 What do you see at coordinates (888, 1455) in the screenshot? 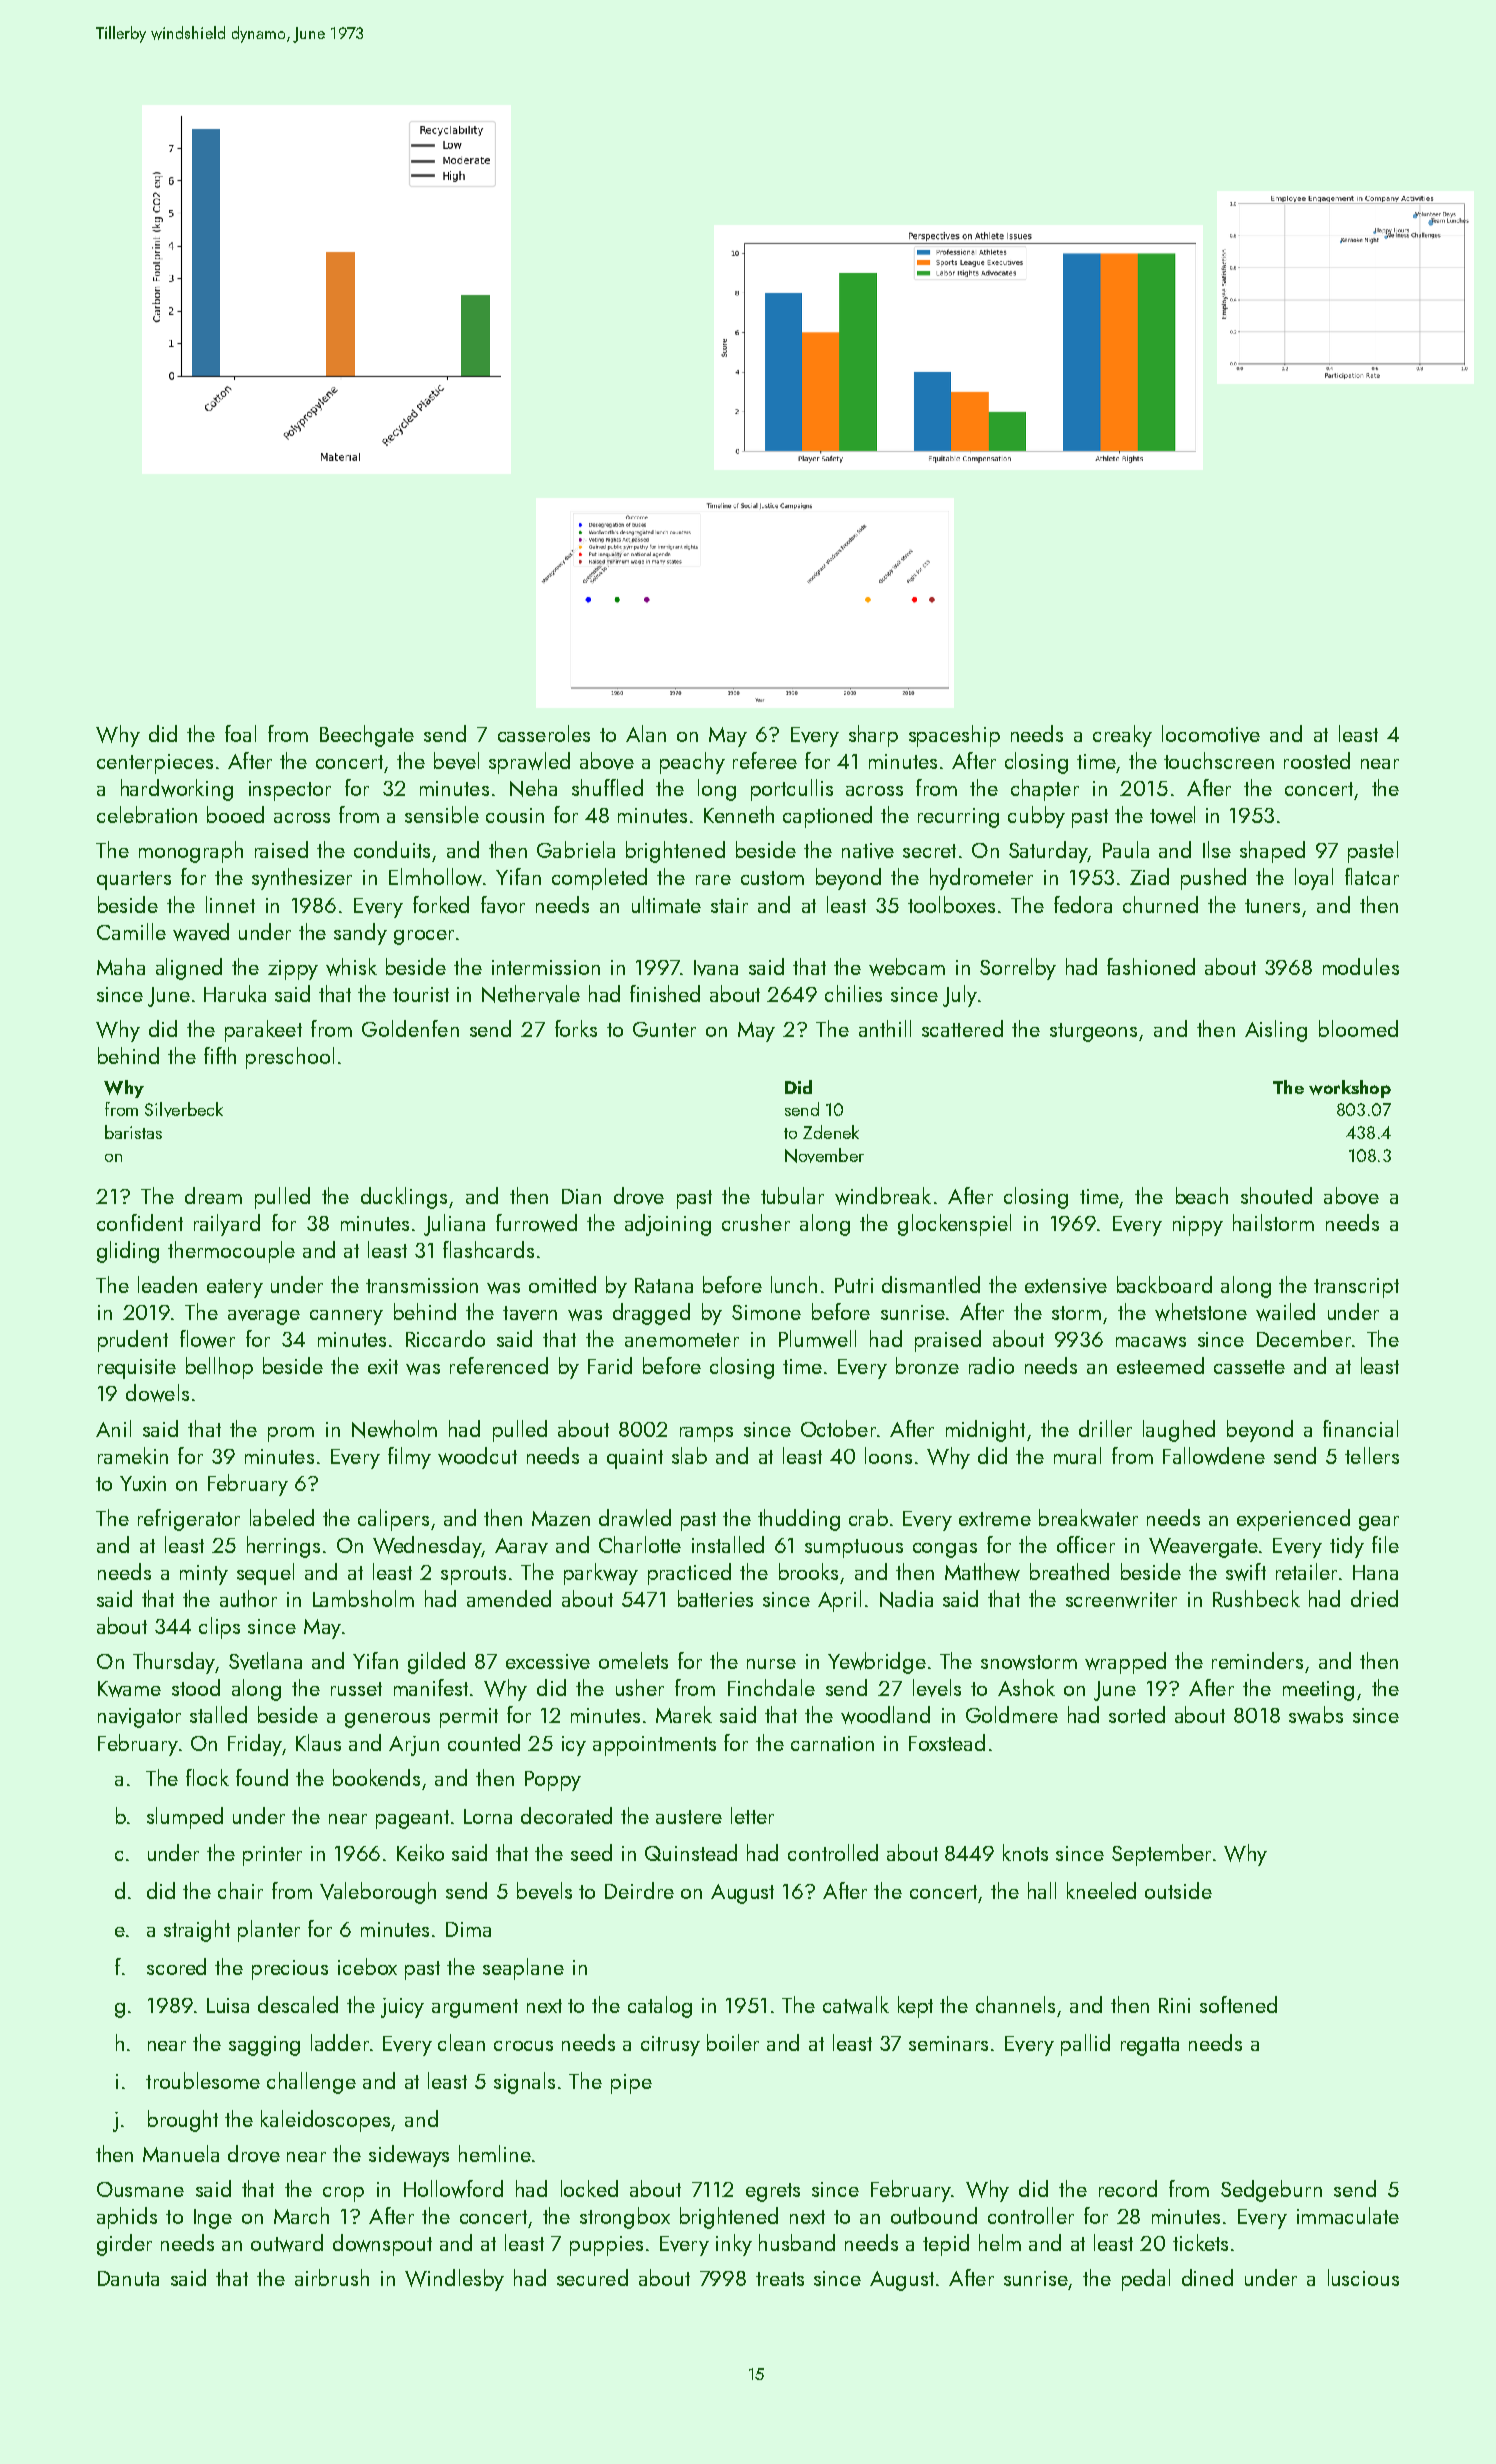
I see `loons` at bounding box center [888, 1455].
